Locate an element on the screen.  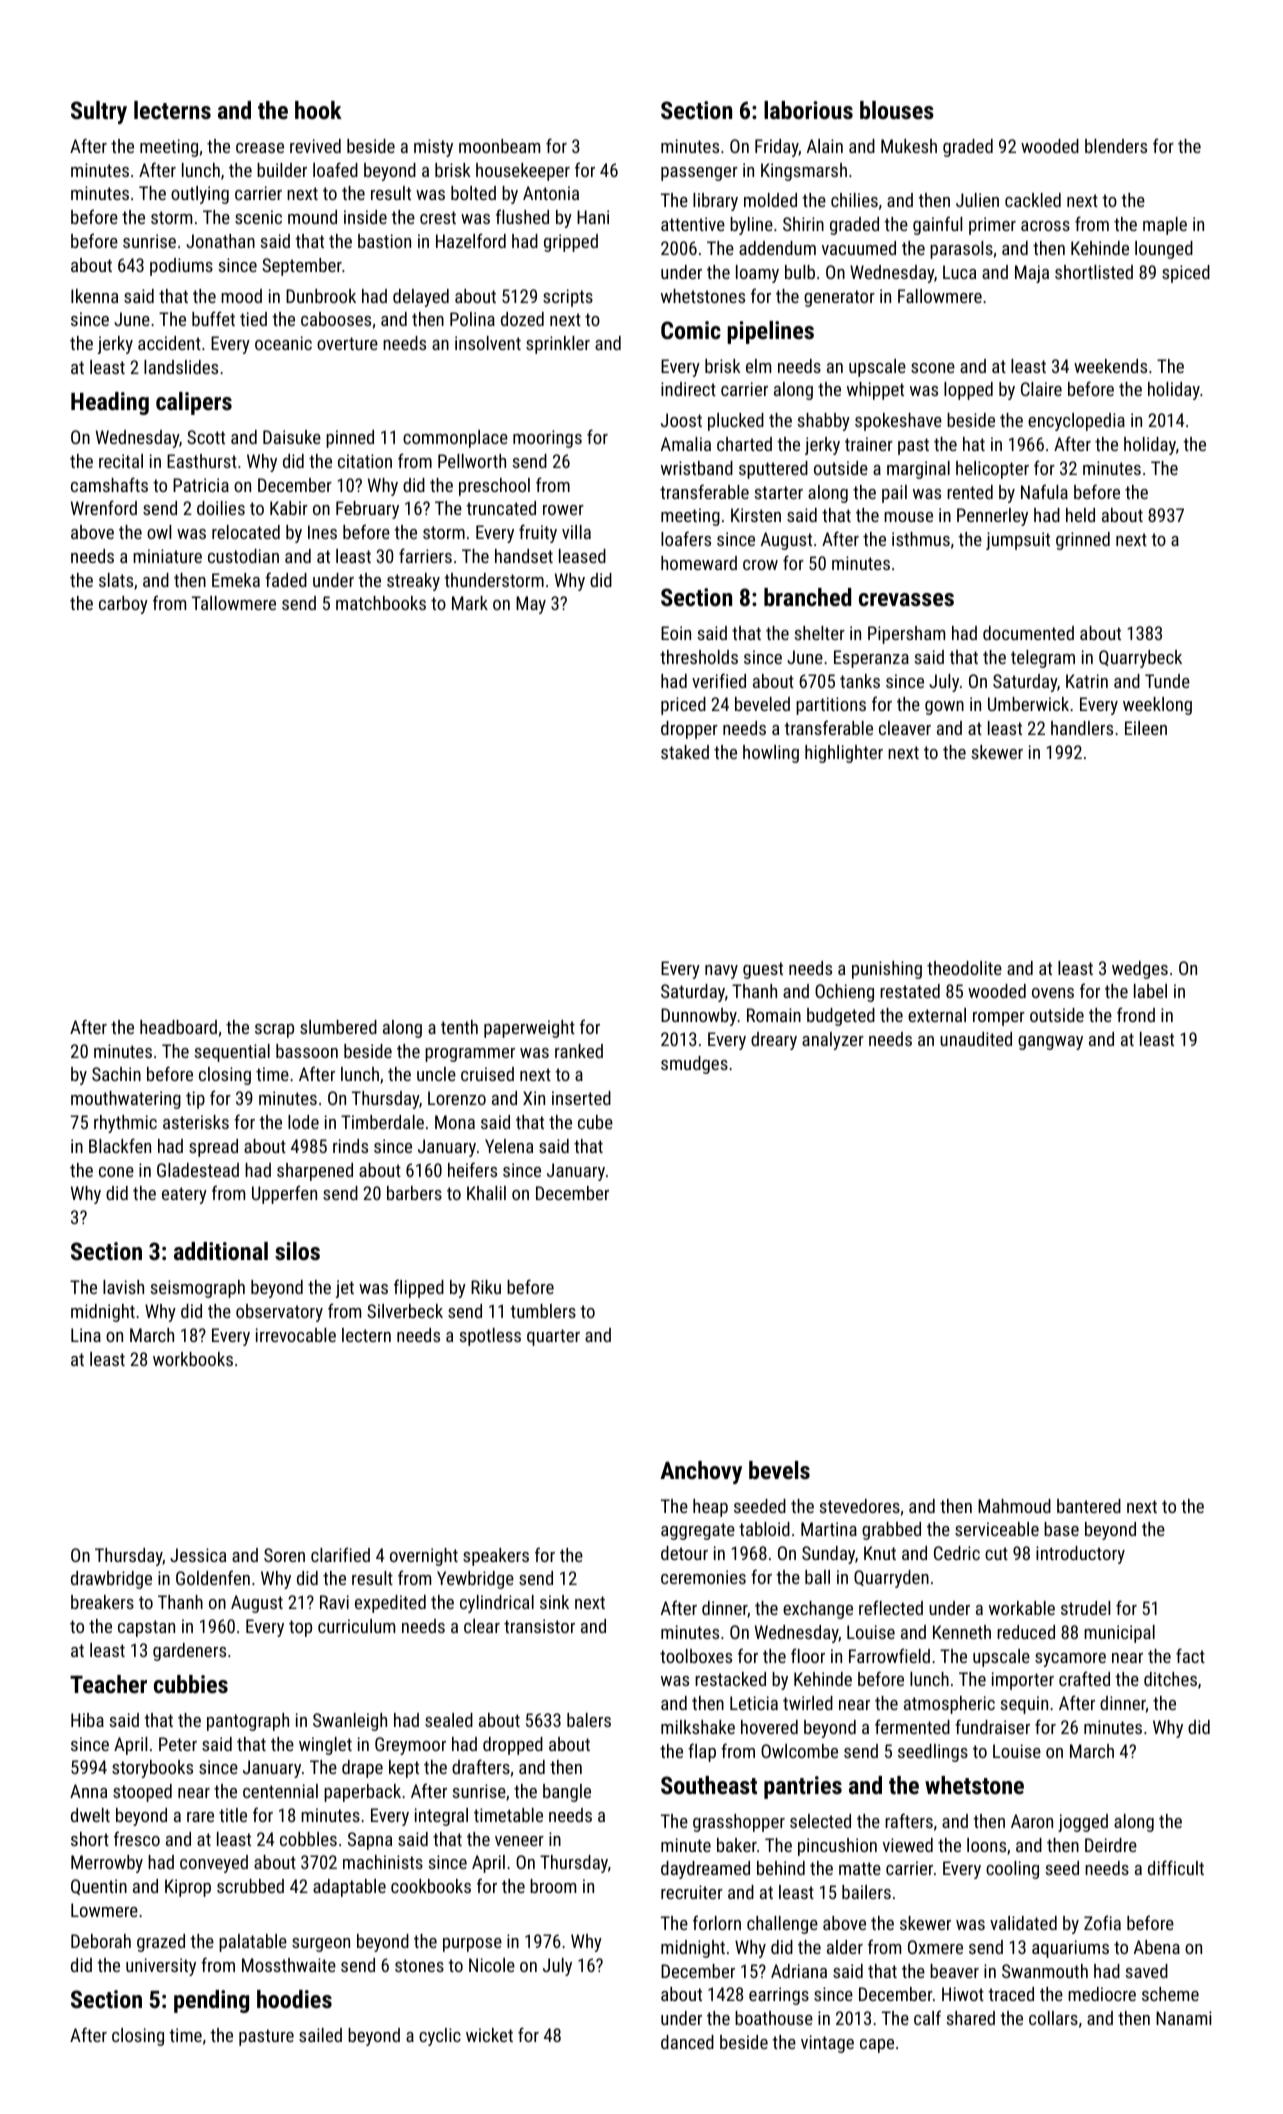
blouses is located at coordinates (897, 110).
